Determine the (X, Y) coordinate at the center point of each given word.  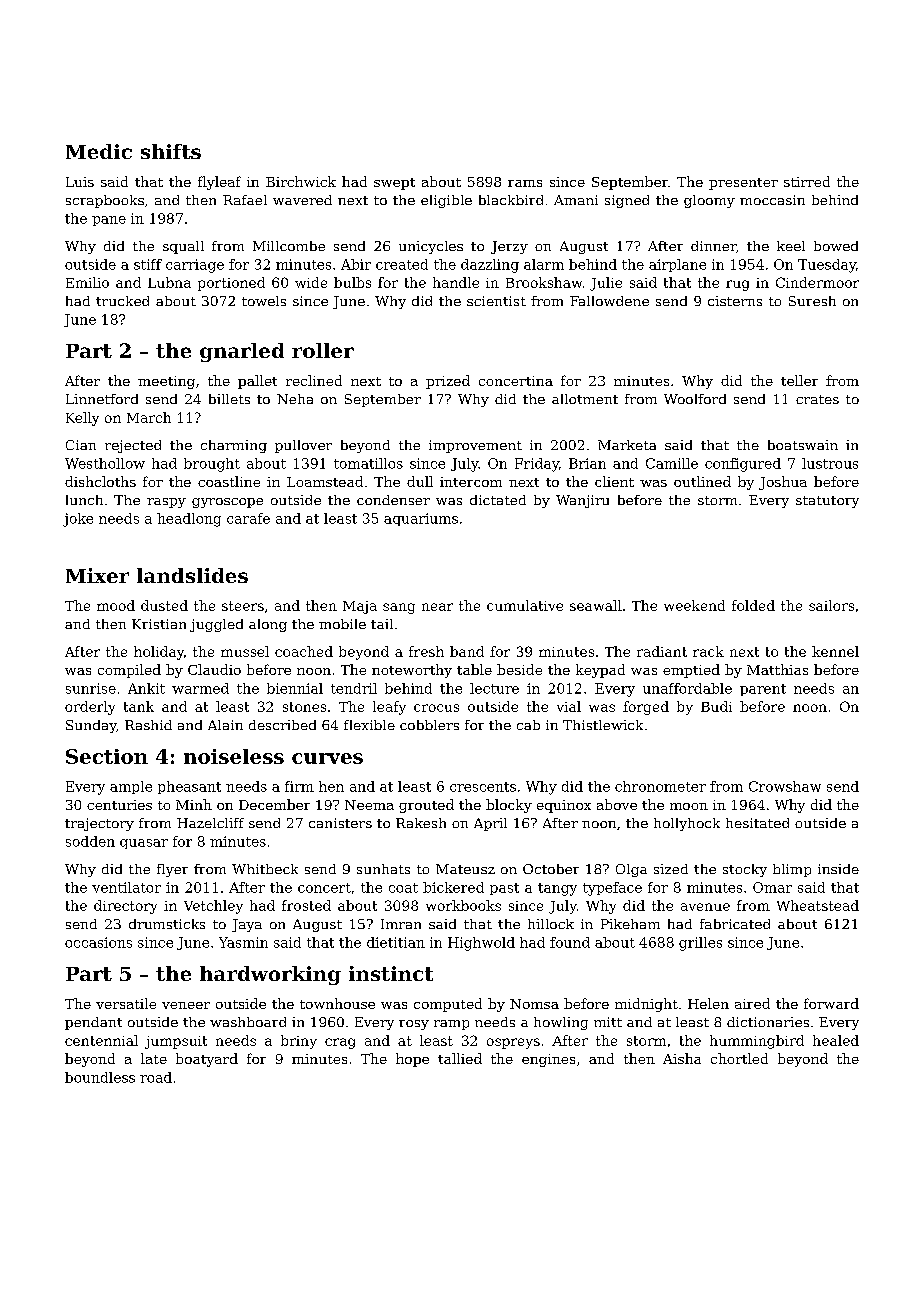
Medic (99, 151)
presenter (743, 184)
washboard (248, 1022)
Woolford (695, 399)
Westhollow (105, 463)
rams (525, 183)
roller (323, 350)
